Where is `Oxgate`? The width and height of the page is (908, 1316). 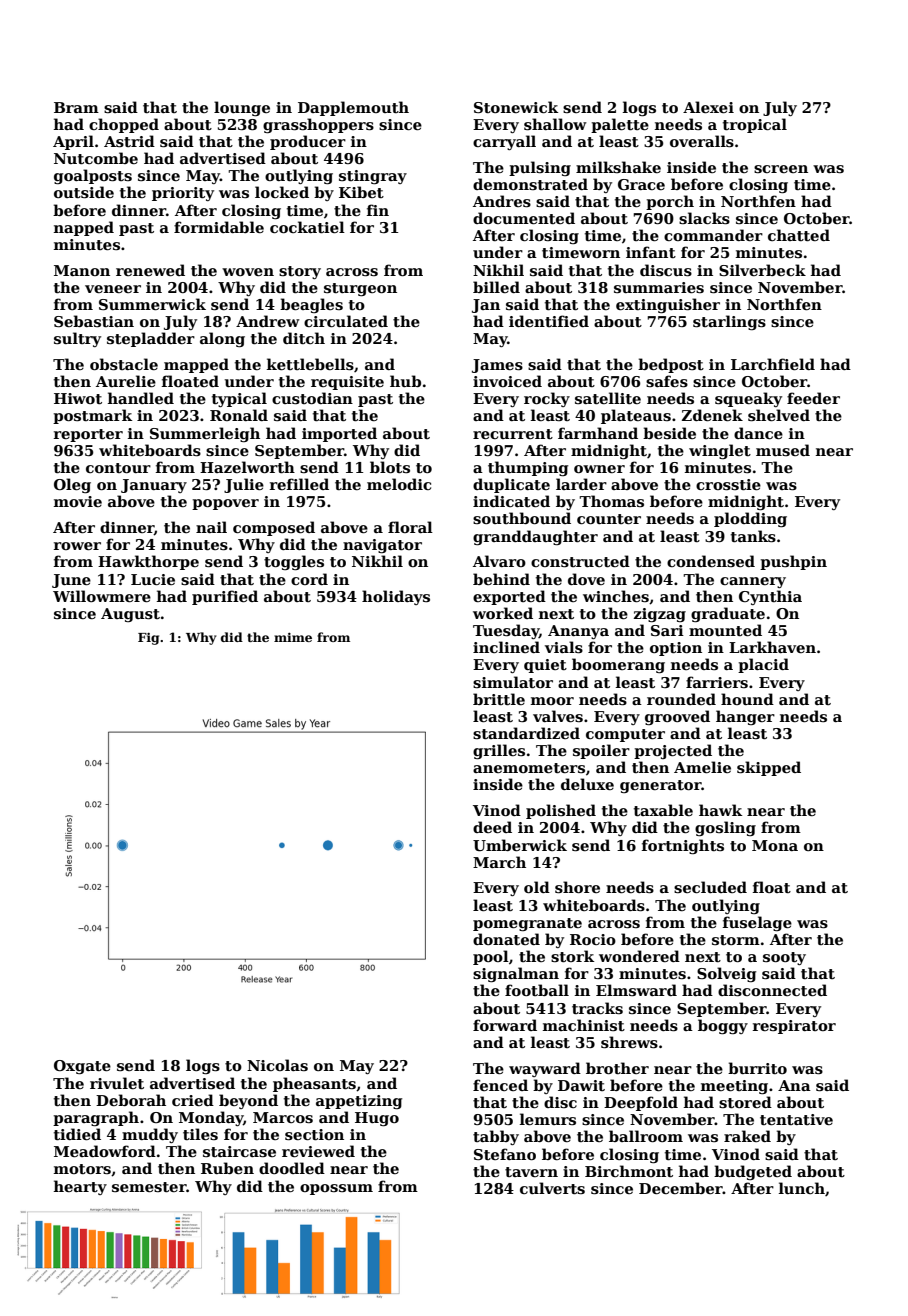 Oxgate is located at coordinates (82, 1067).
